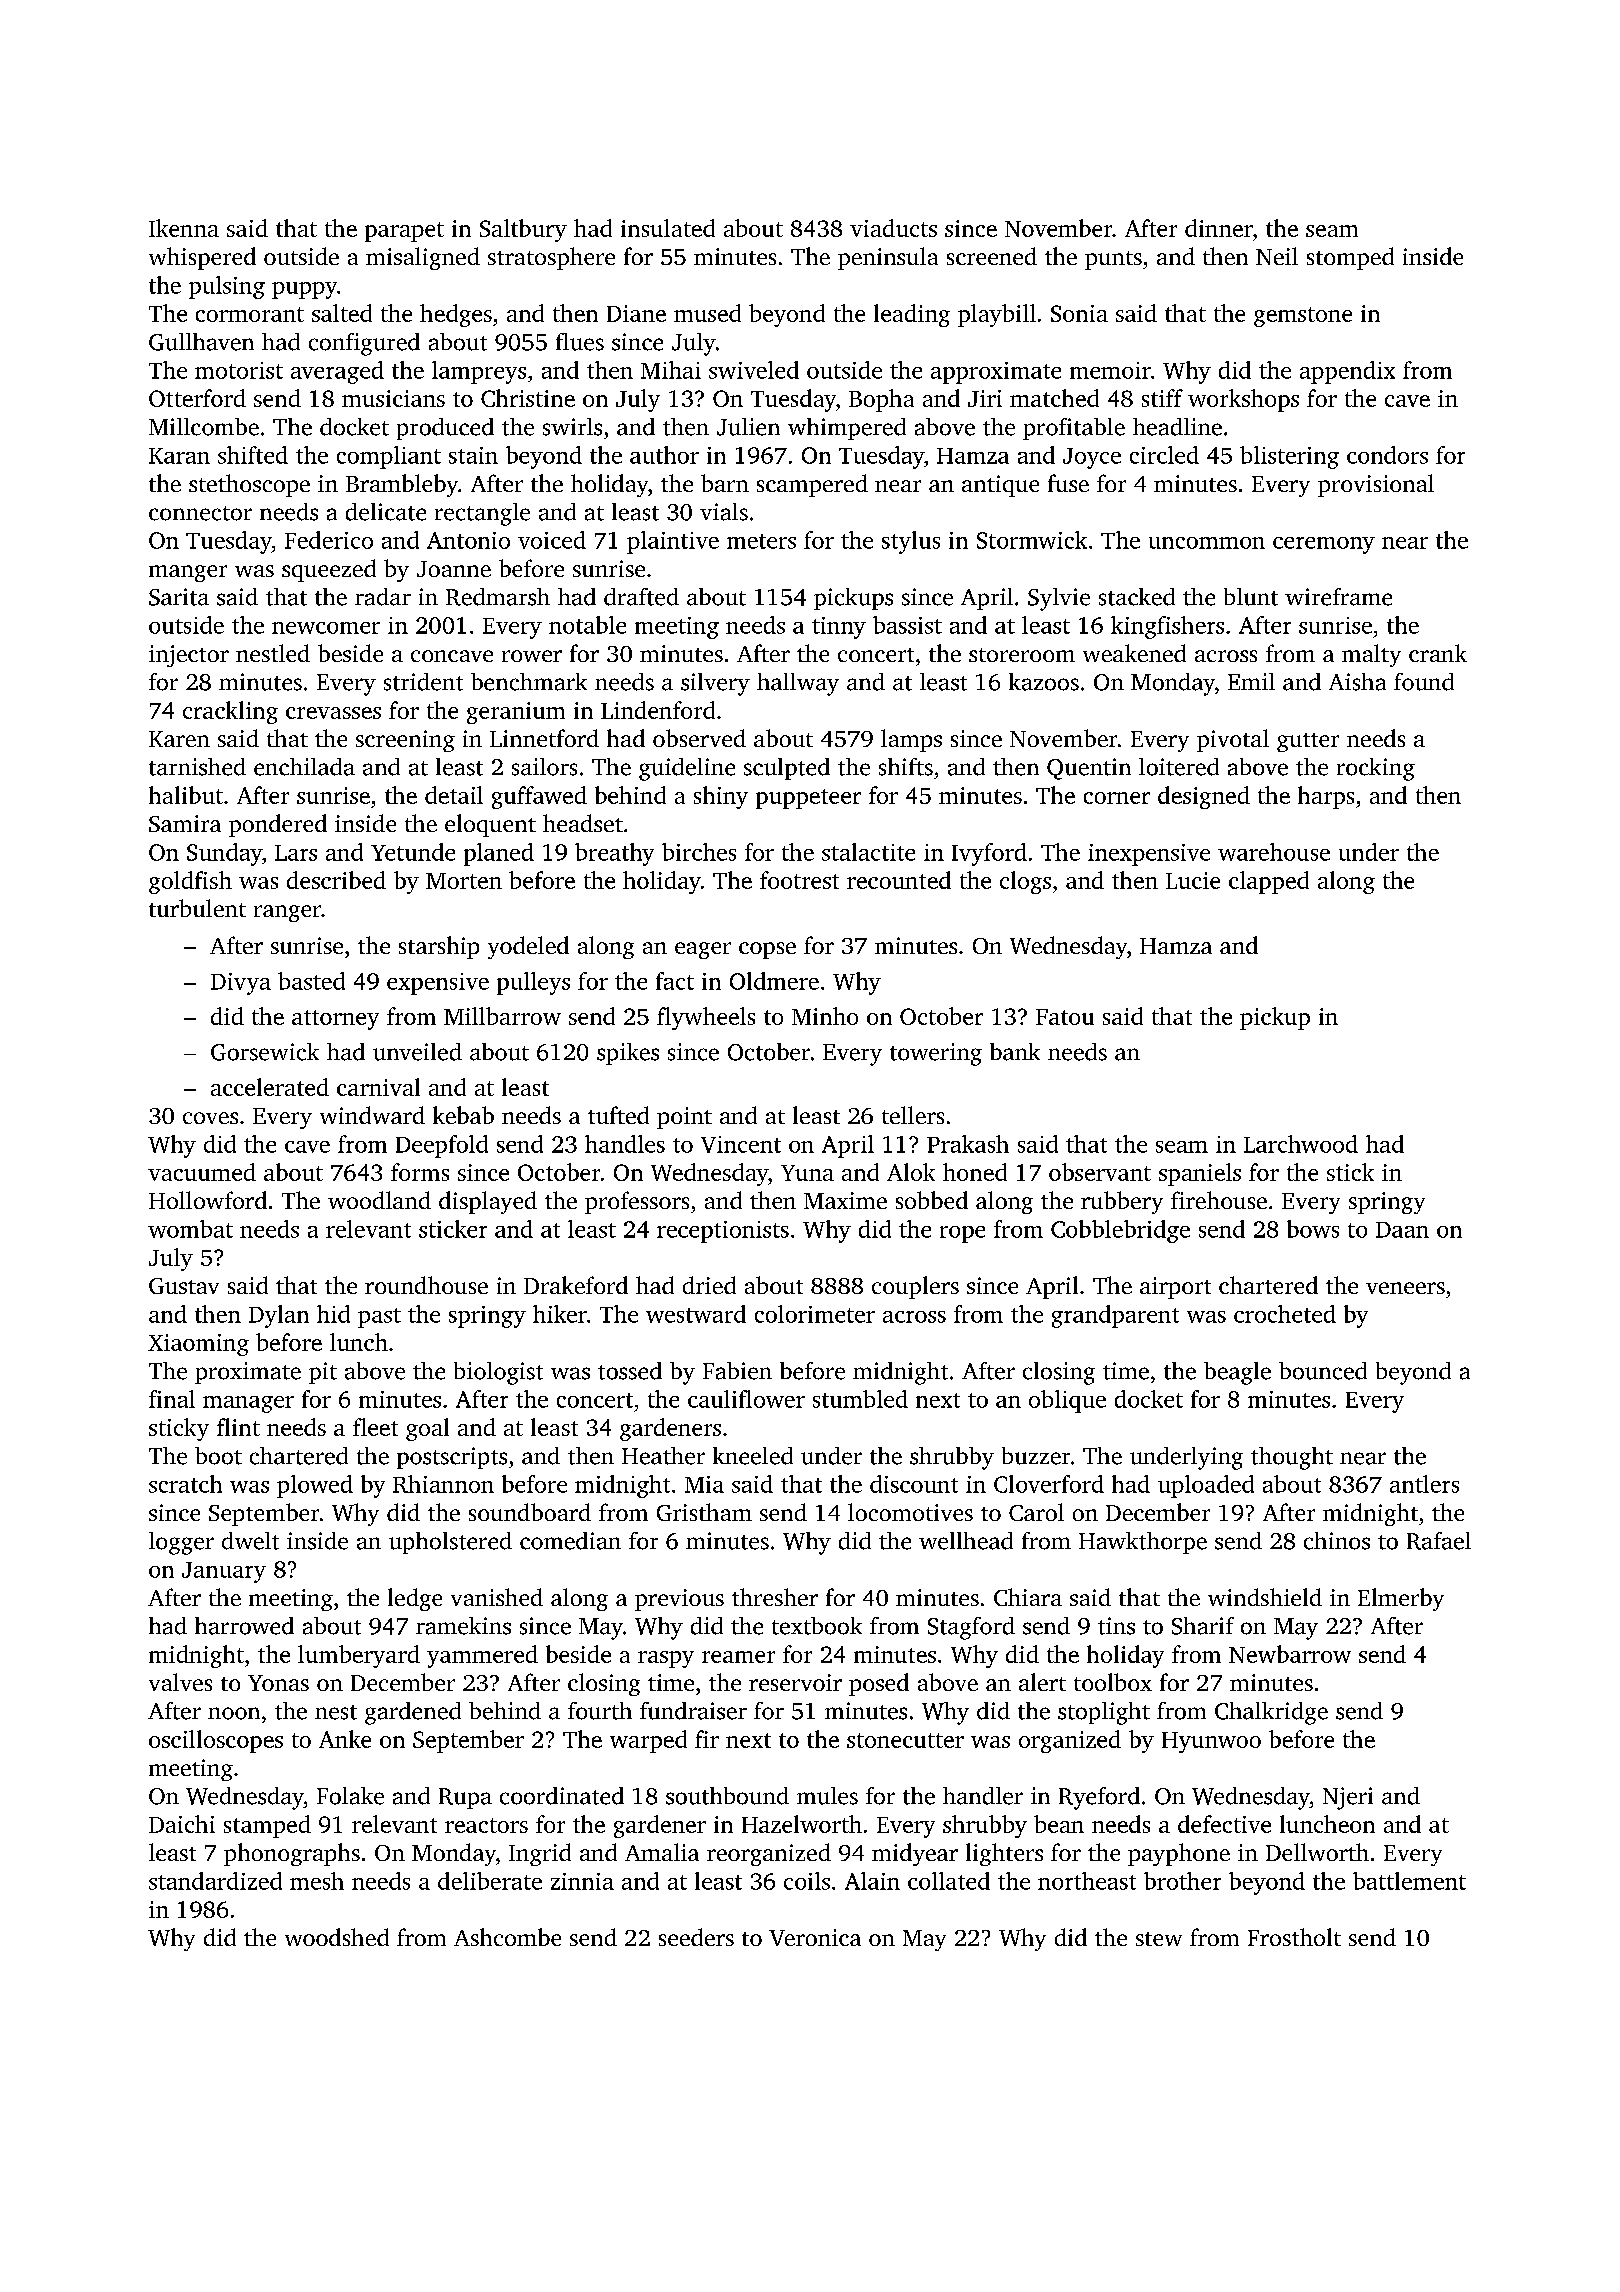 The height and width of the screenshot is (2292, 1620). Describe the element at coordinates (345, 1739) in the screenshot. I see `Anke` at that location.
